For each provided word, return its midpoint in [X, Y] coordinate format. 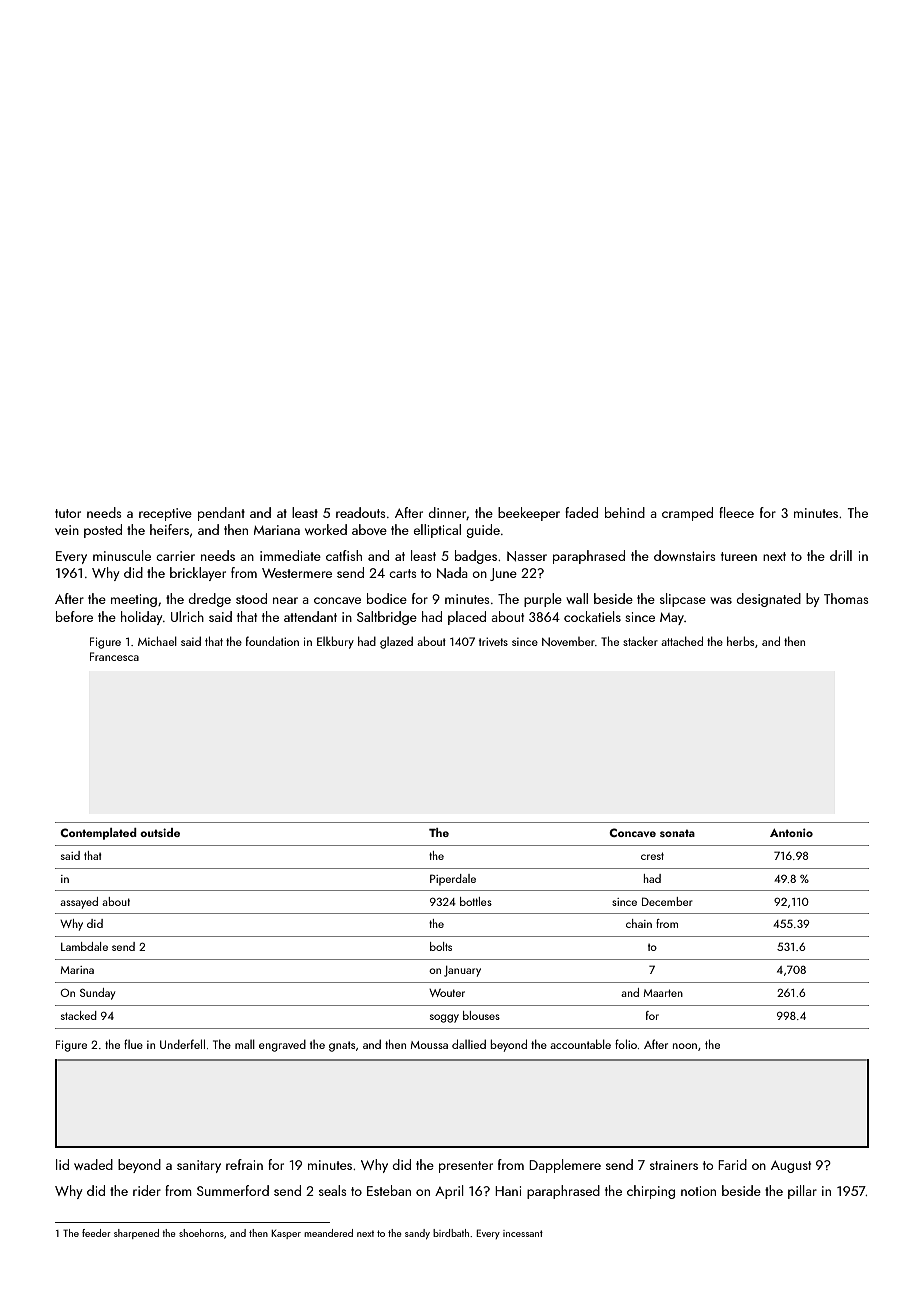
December [667, 901]
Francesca [114, 656]
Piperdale [453, 880]
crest [652, 856]
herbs [740, 641]
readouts [360, 512]
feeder [96, 1233]
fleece [736, 512]
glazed [396, 642]
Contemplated [98, 834]
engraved [282, 1046]
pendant [221, 514]
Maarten [663, 993]
